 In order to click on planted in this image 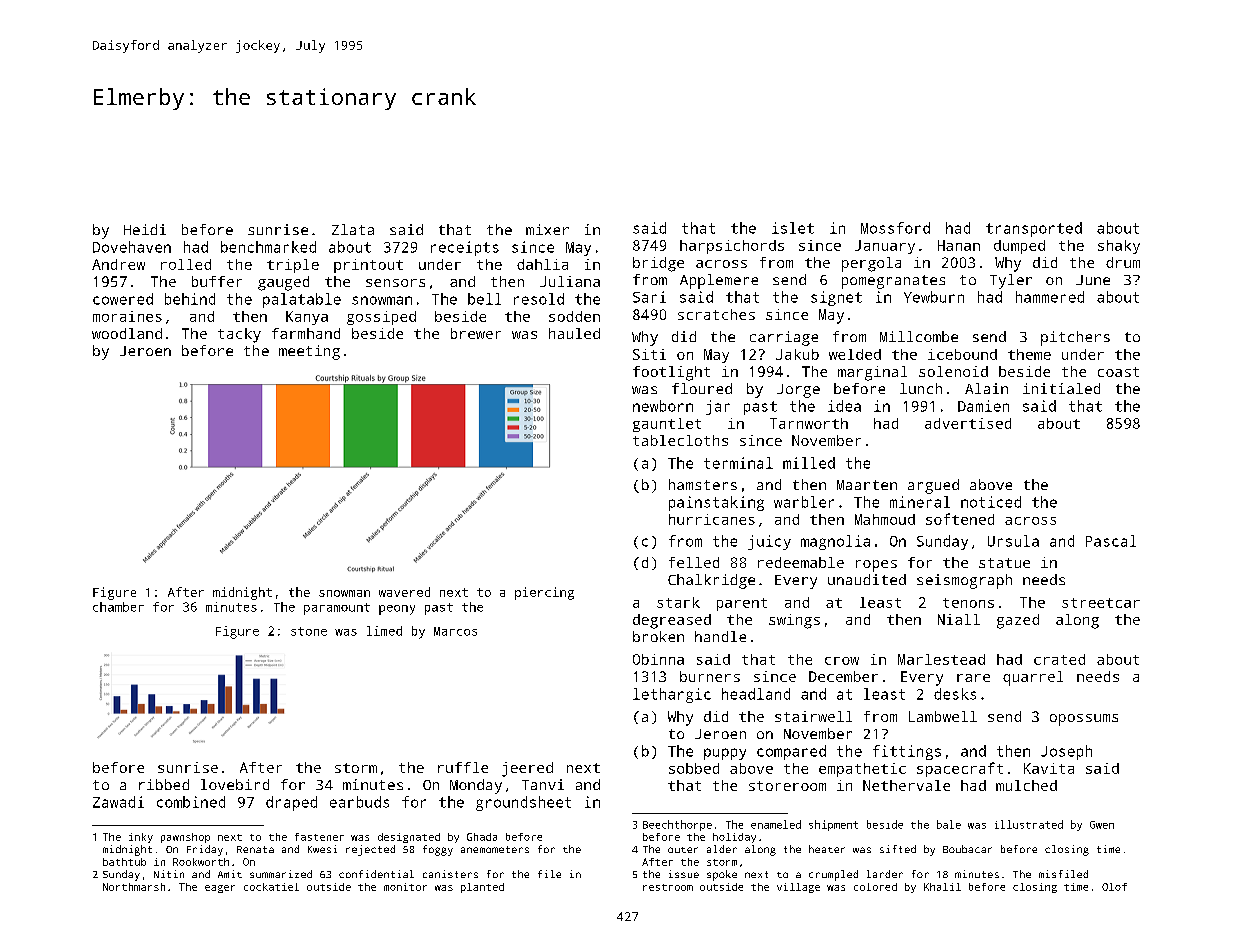, I will do `click(482, 888)`.
